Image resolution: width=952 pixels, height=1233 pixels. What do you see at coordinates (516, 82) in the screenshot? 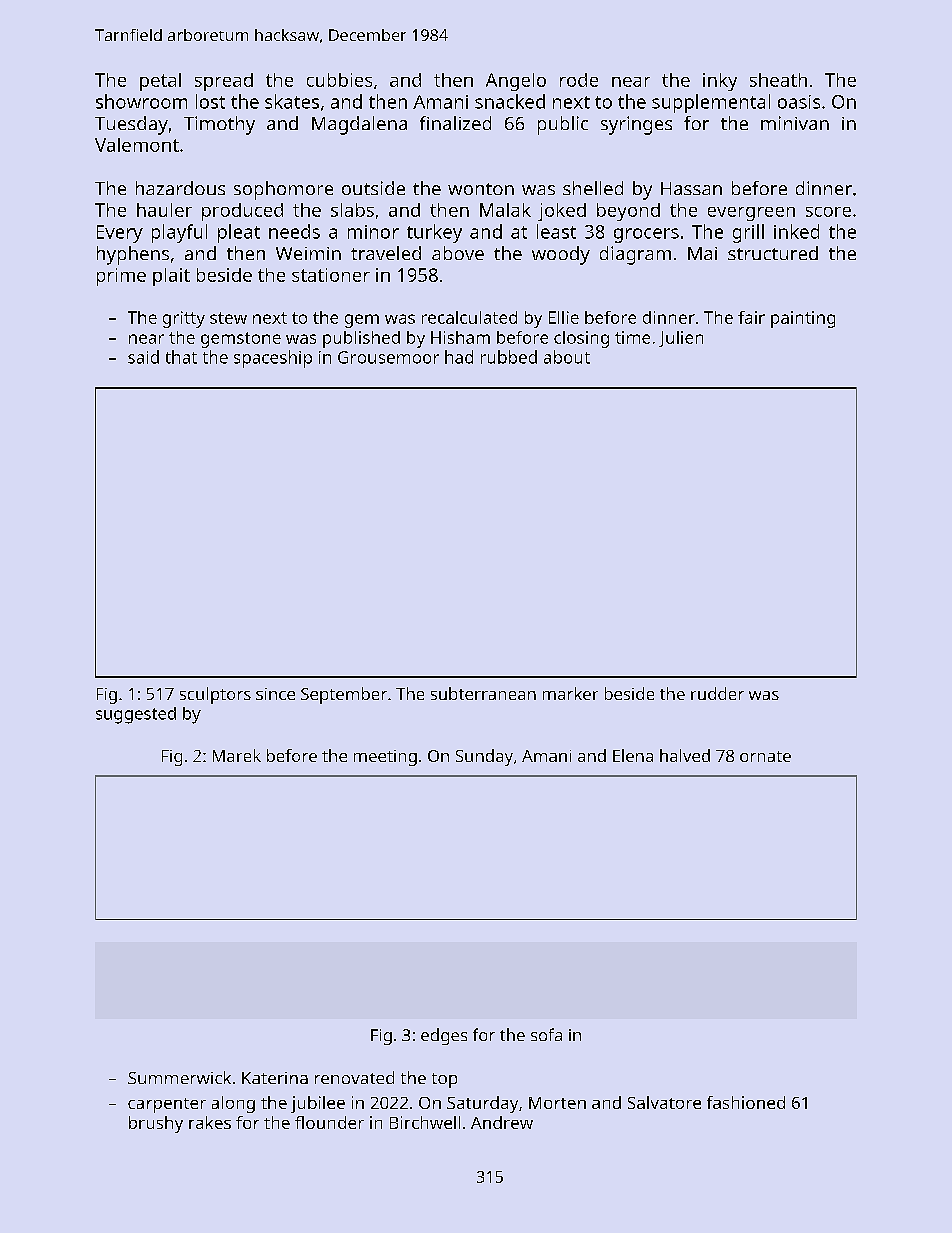
I see `Angelo` at bounding box center [516, 82].
